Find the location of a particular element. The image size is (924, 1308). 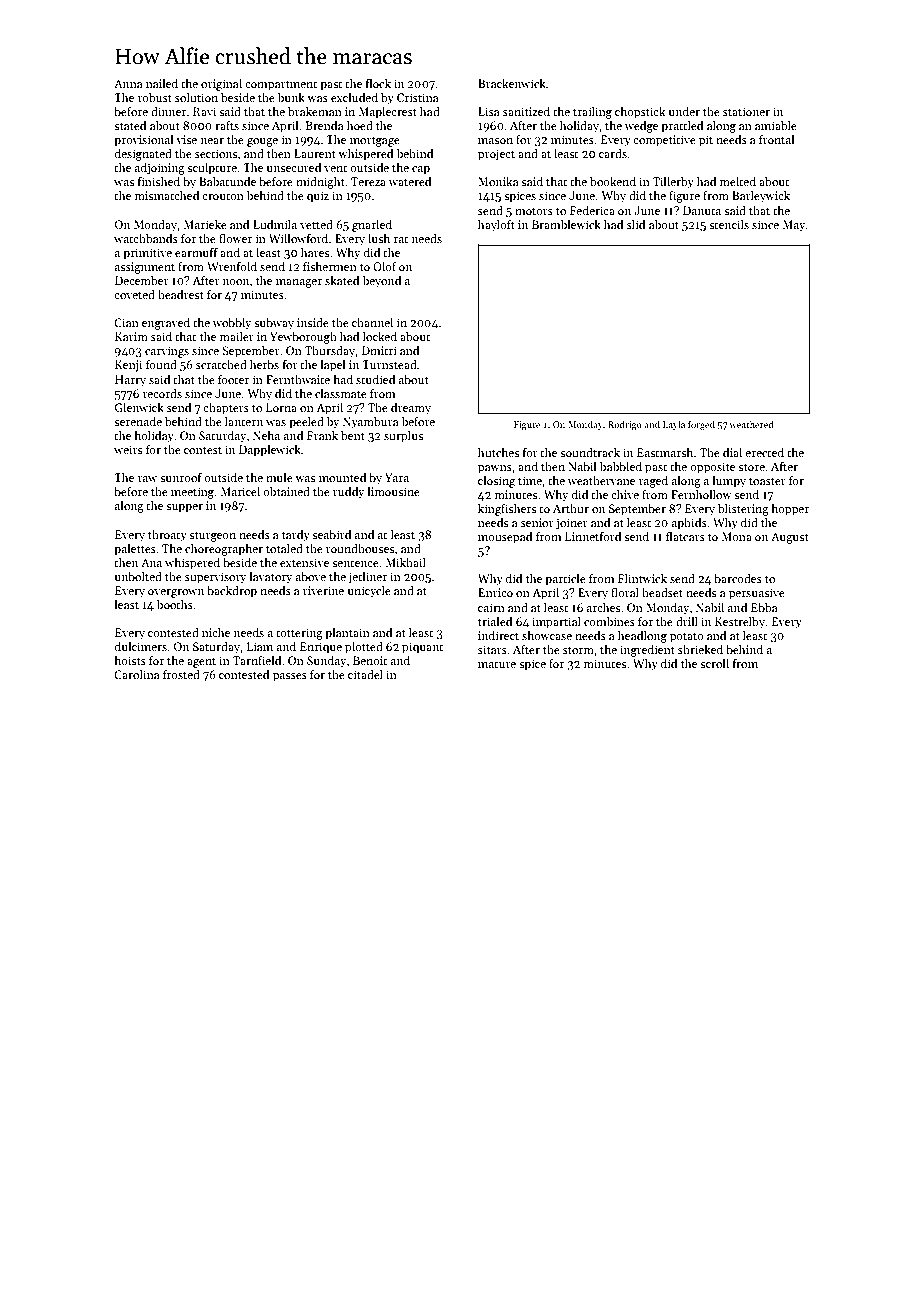

channel is located at coordinates (372, 322).
